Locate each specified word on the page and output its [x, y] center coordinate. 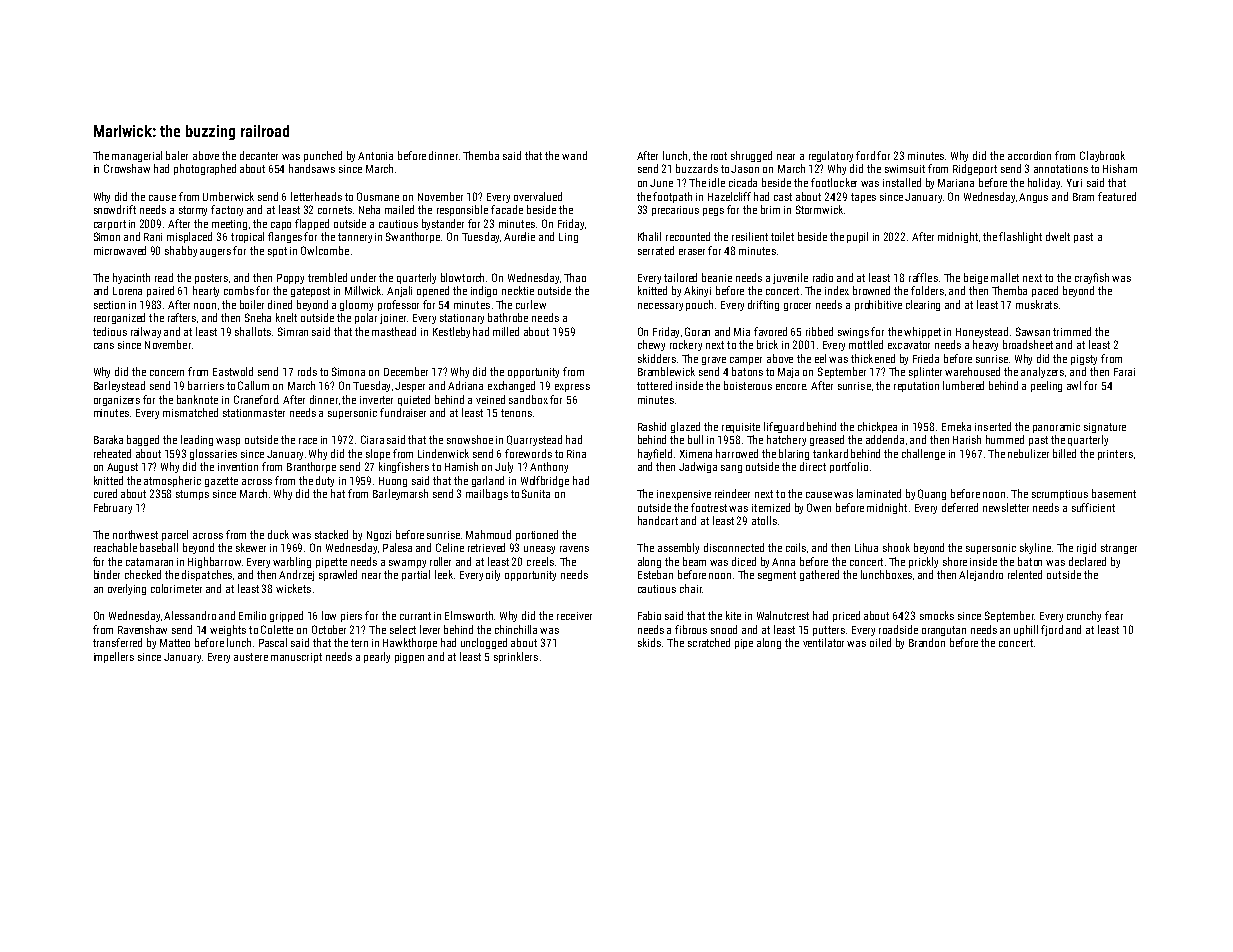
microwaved [120, 250]
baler [177, 155]
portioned [537, 535]
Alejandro [981, 575]
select [403, 629]
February [113, 508]
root [719, 156]
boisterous [748, 385]
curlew [531, 304]
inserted [993, 426]
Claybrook [1102, 156]
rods [307, 371]
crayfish [1092, 278]
